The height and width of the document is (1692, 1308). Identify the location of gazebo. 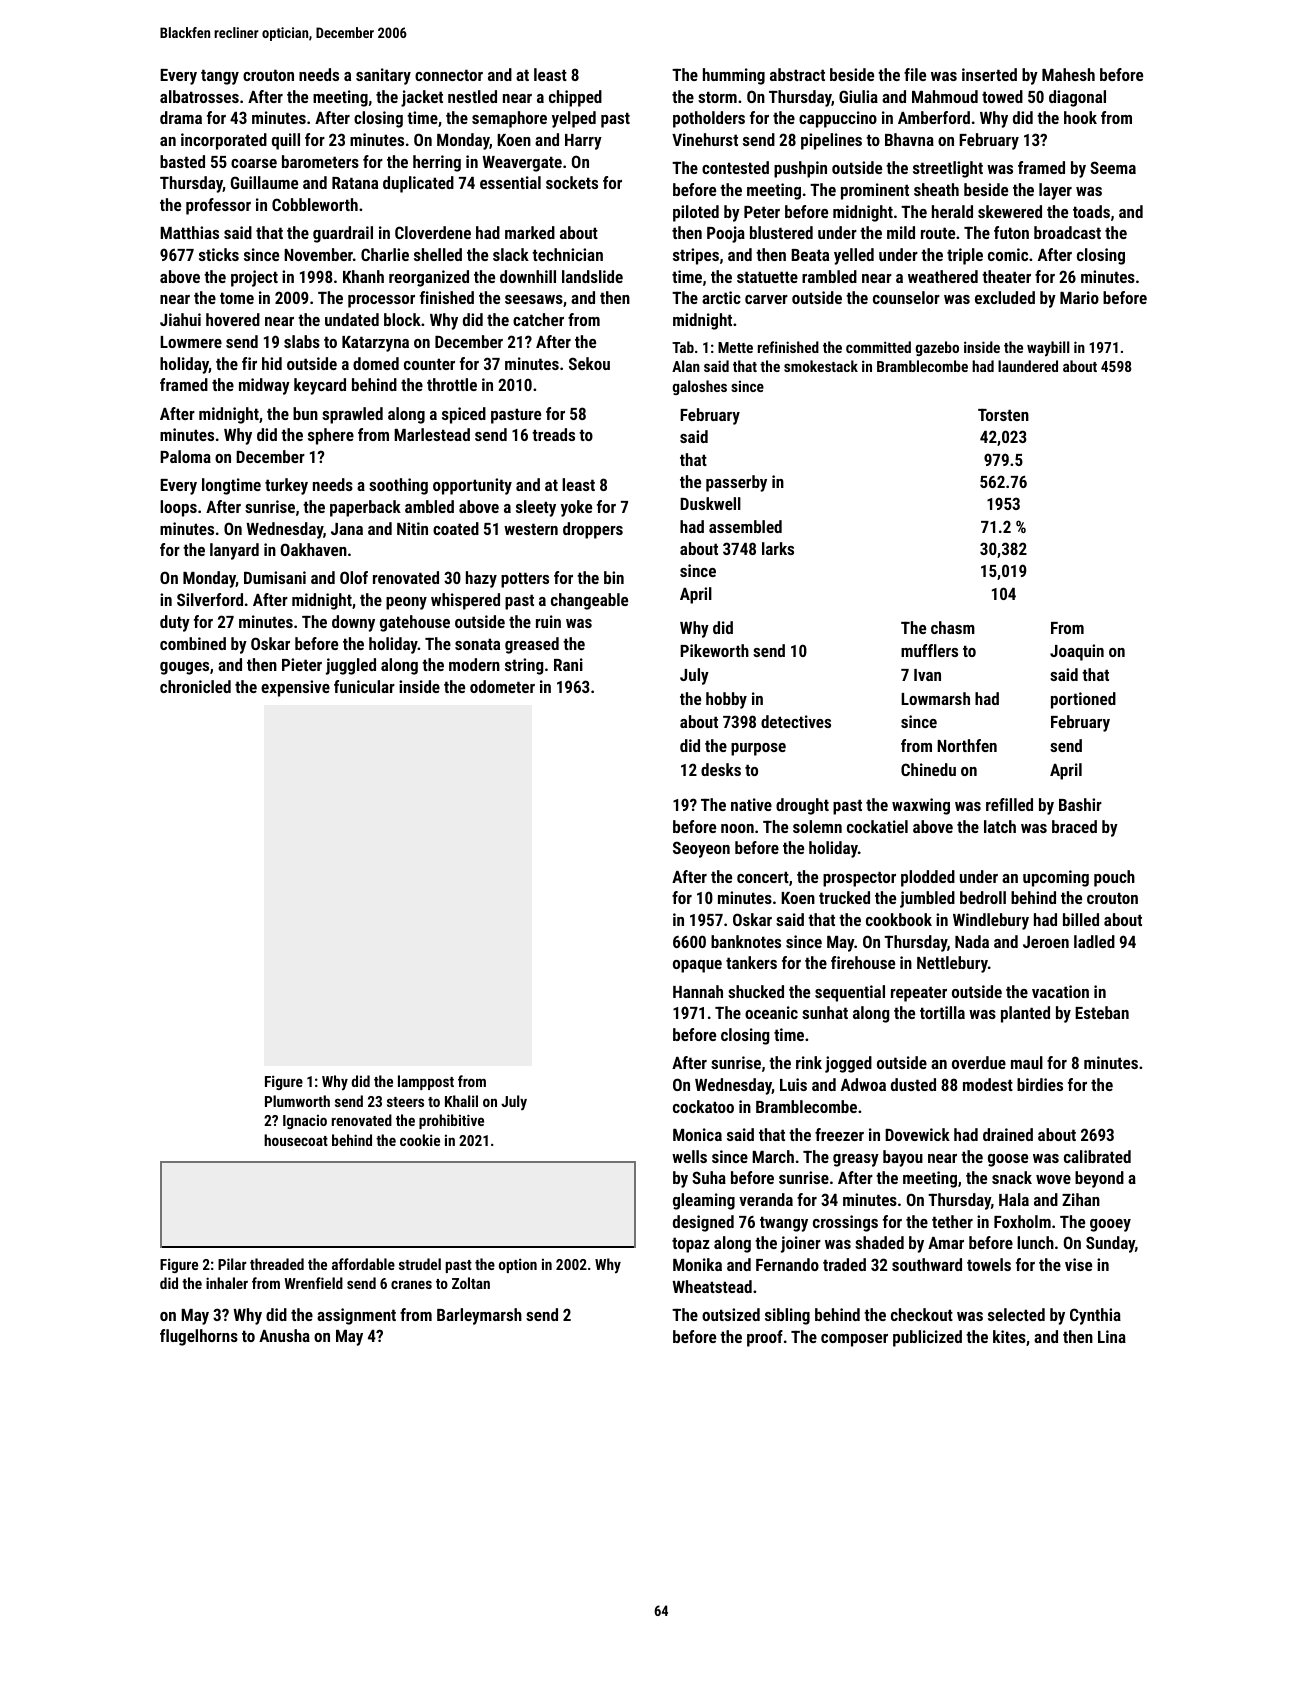
(937, 348).
